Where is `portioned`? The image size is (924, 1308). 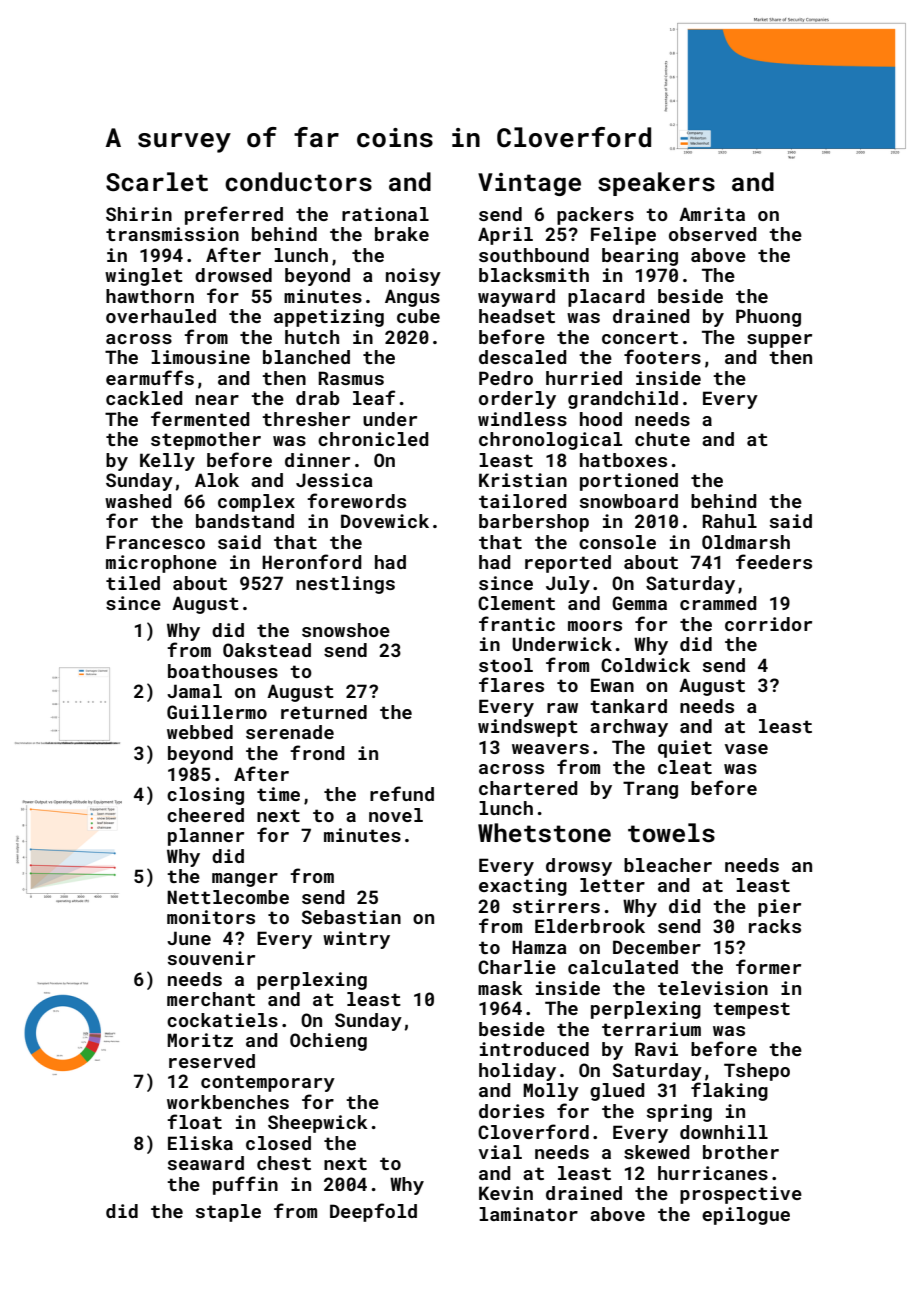 portioned is located at coordinates (629, 482).
